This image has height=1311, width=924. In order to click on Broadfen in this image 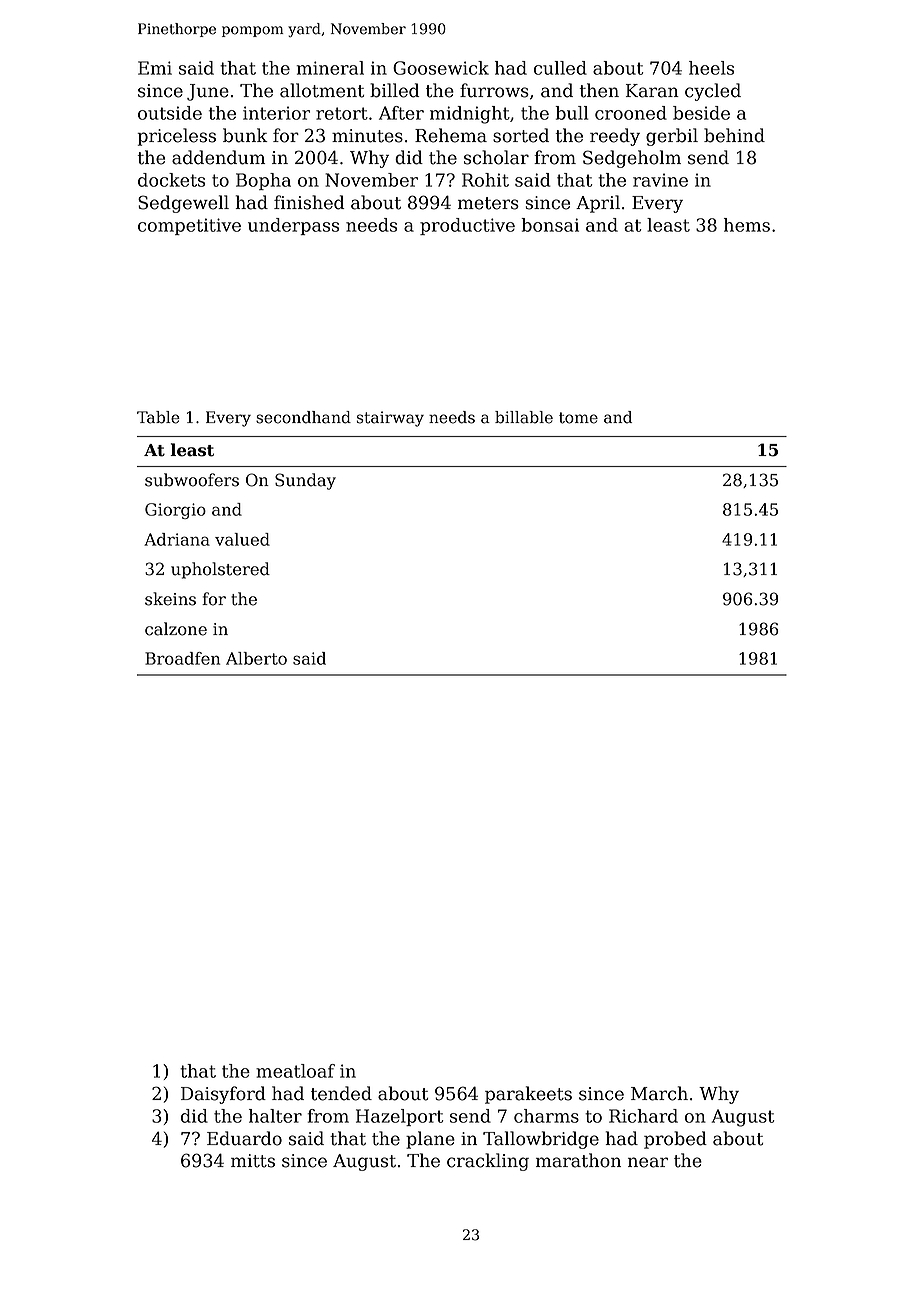, I will do `click(182, 658)`.
